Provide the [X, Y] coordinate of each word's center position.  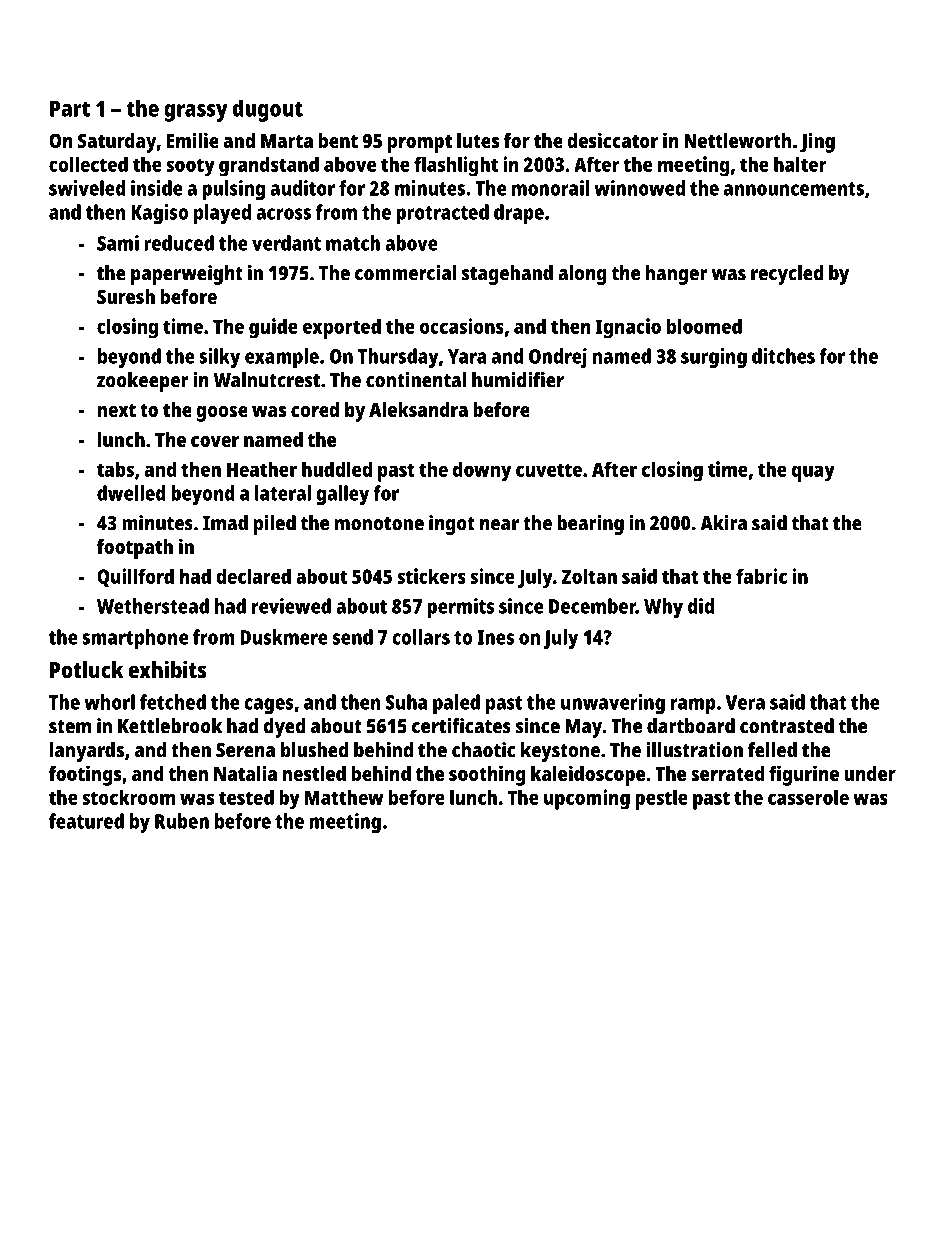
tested [246, 797]
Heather [262, 469]
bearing [590, 525]
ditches [783, 356]
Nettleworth [737, 140]
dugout [268, 110]
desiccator [612, 140]
